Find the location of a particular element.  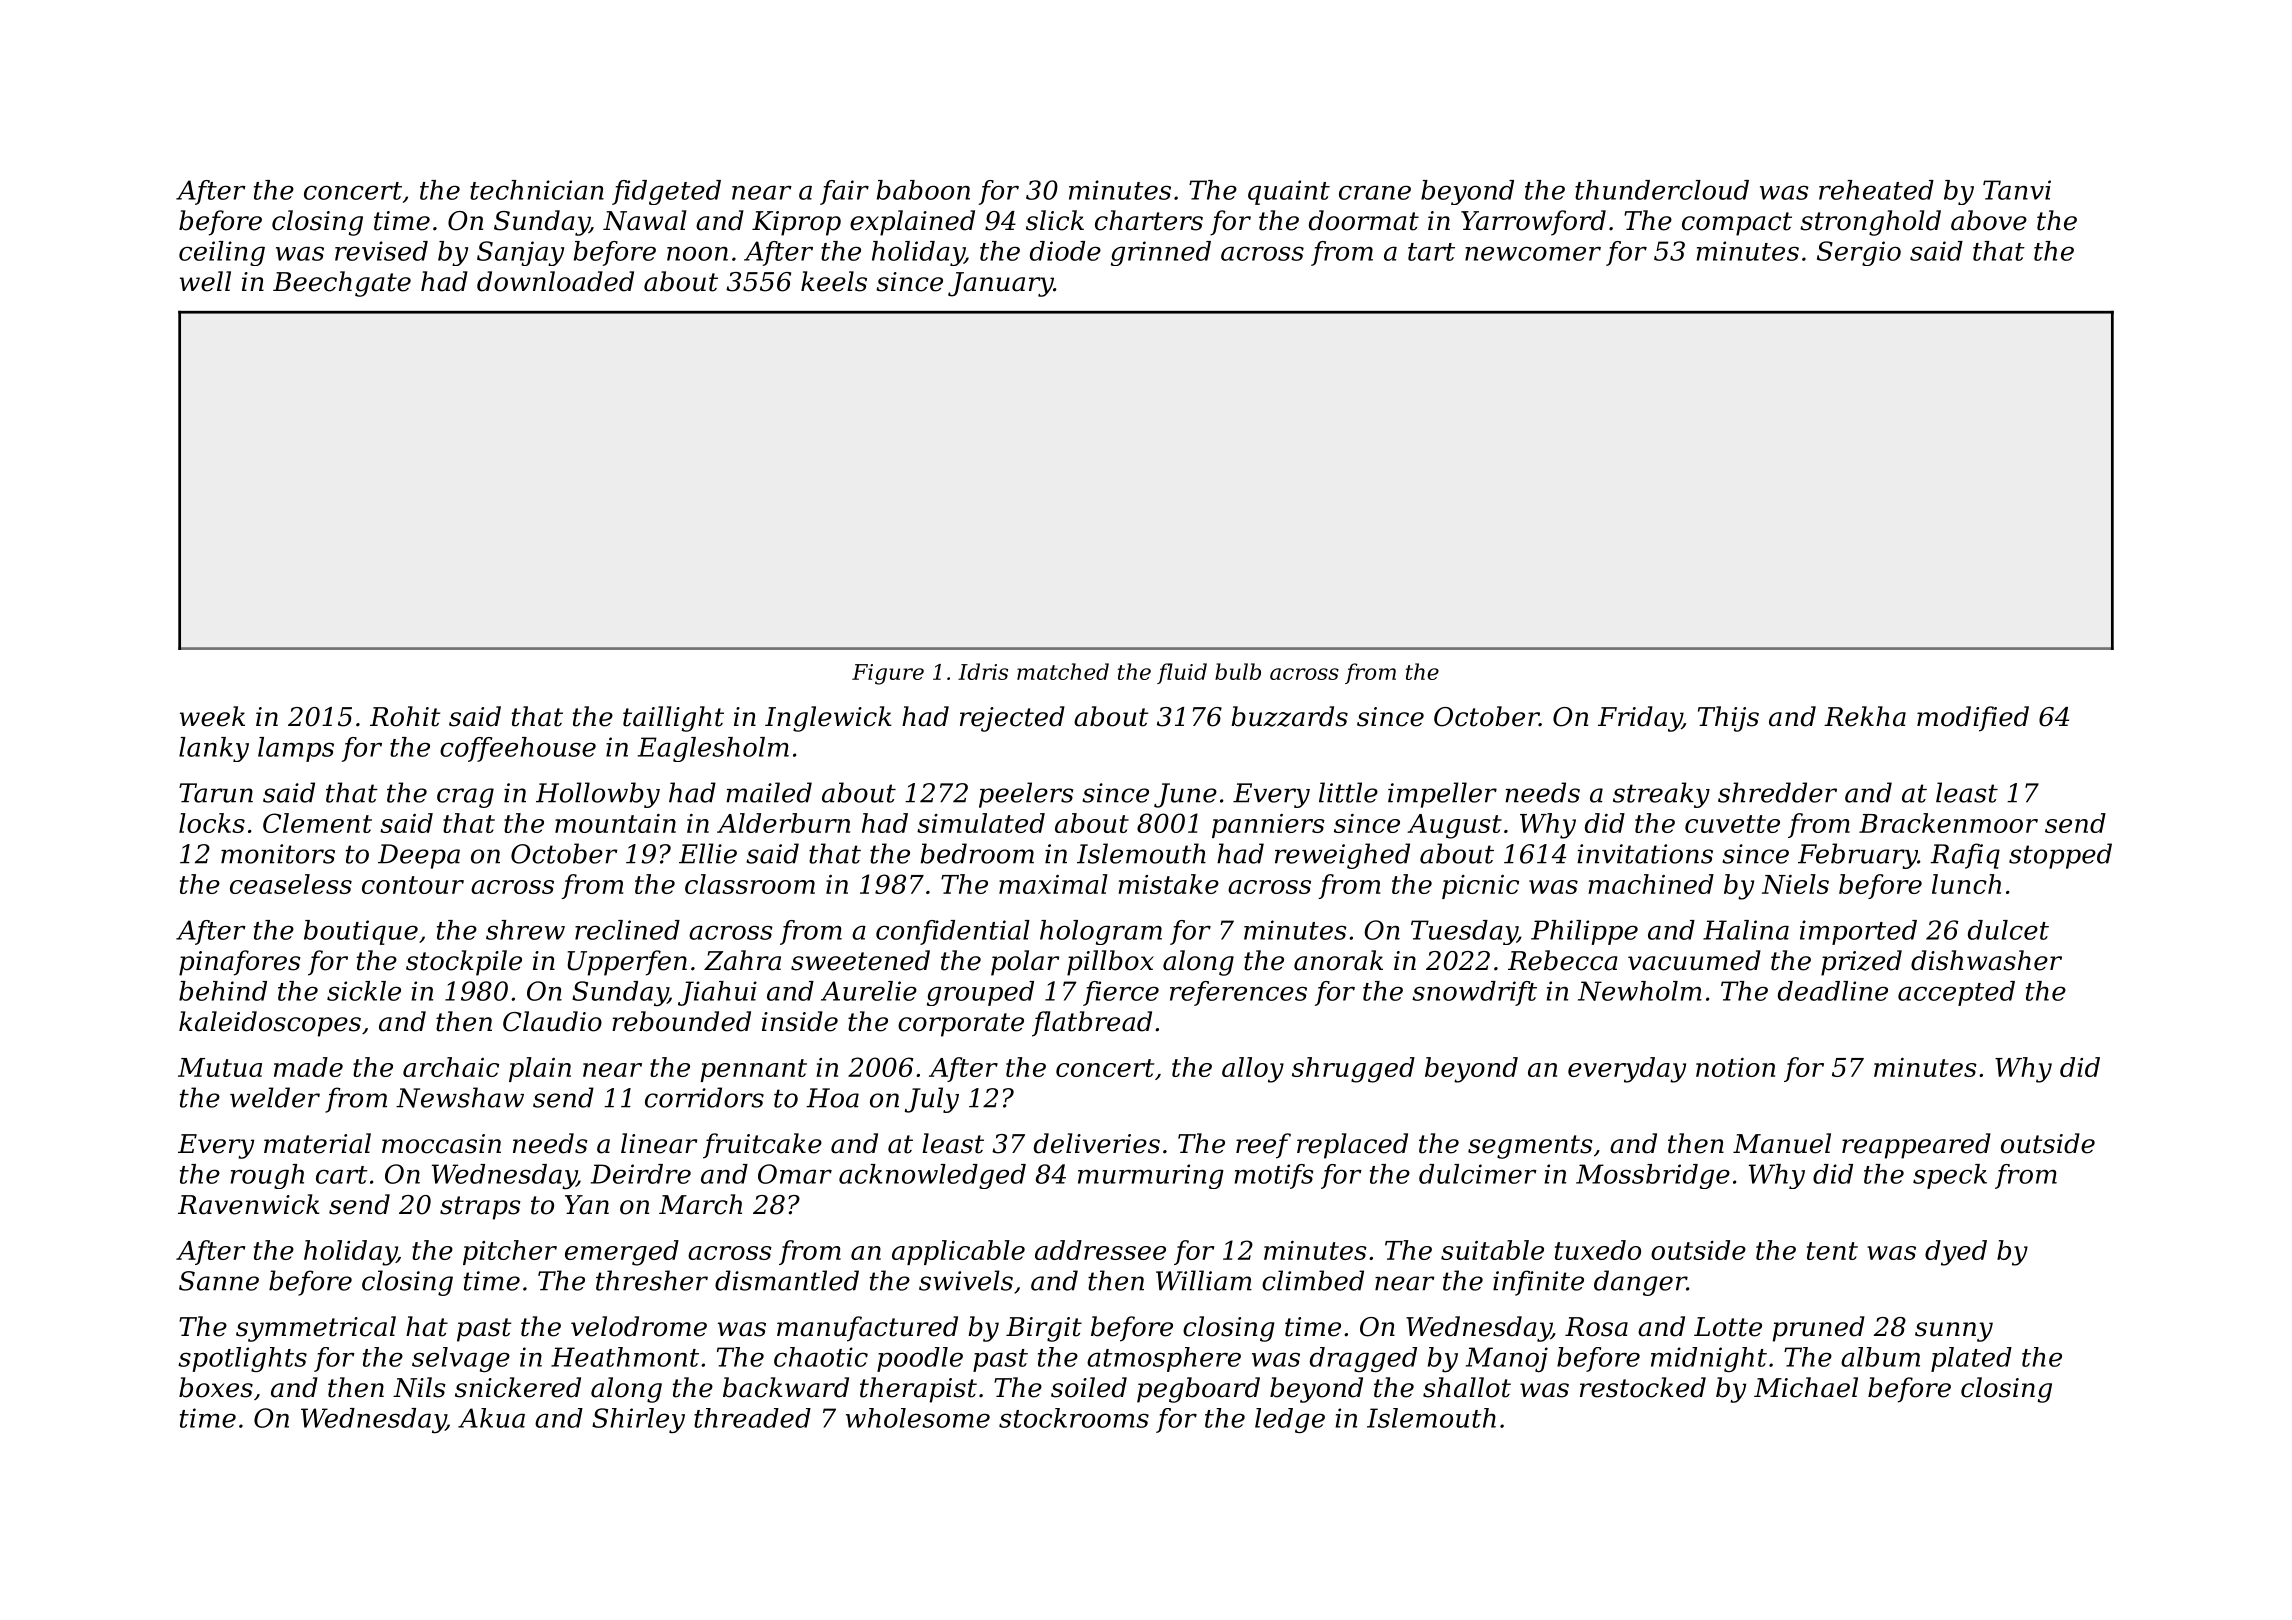

Thijs is located at coordinates (1728, 719).
